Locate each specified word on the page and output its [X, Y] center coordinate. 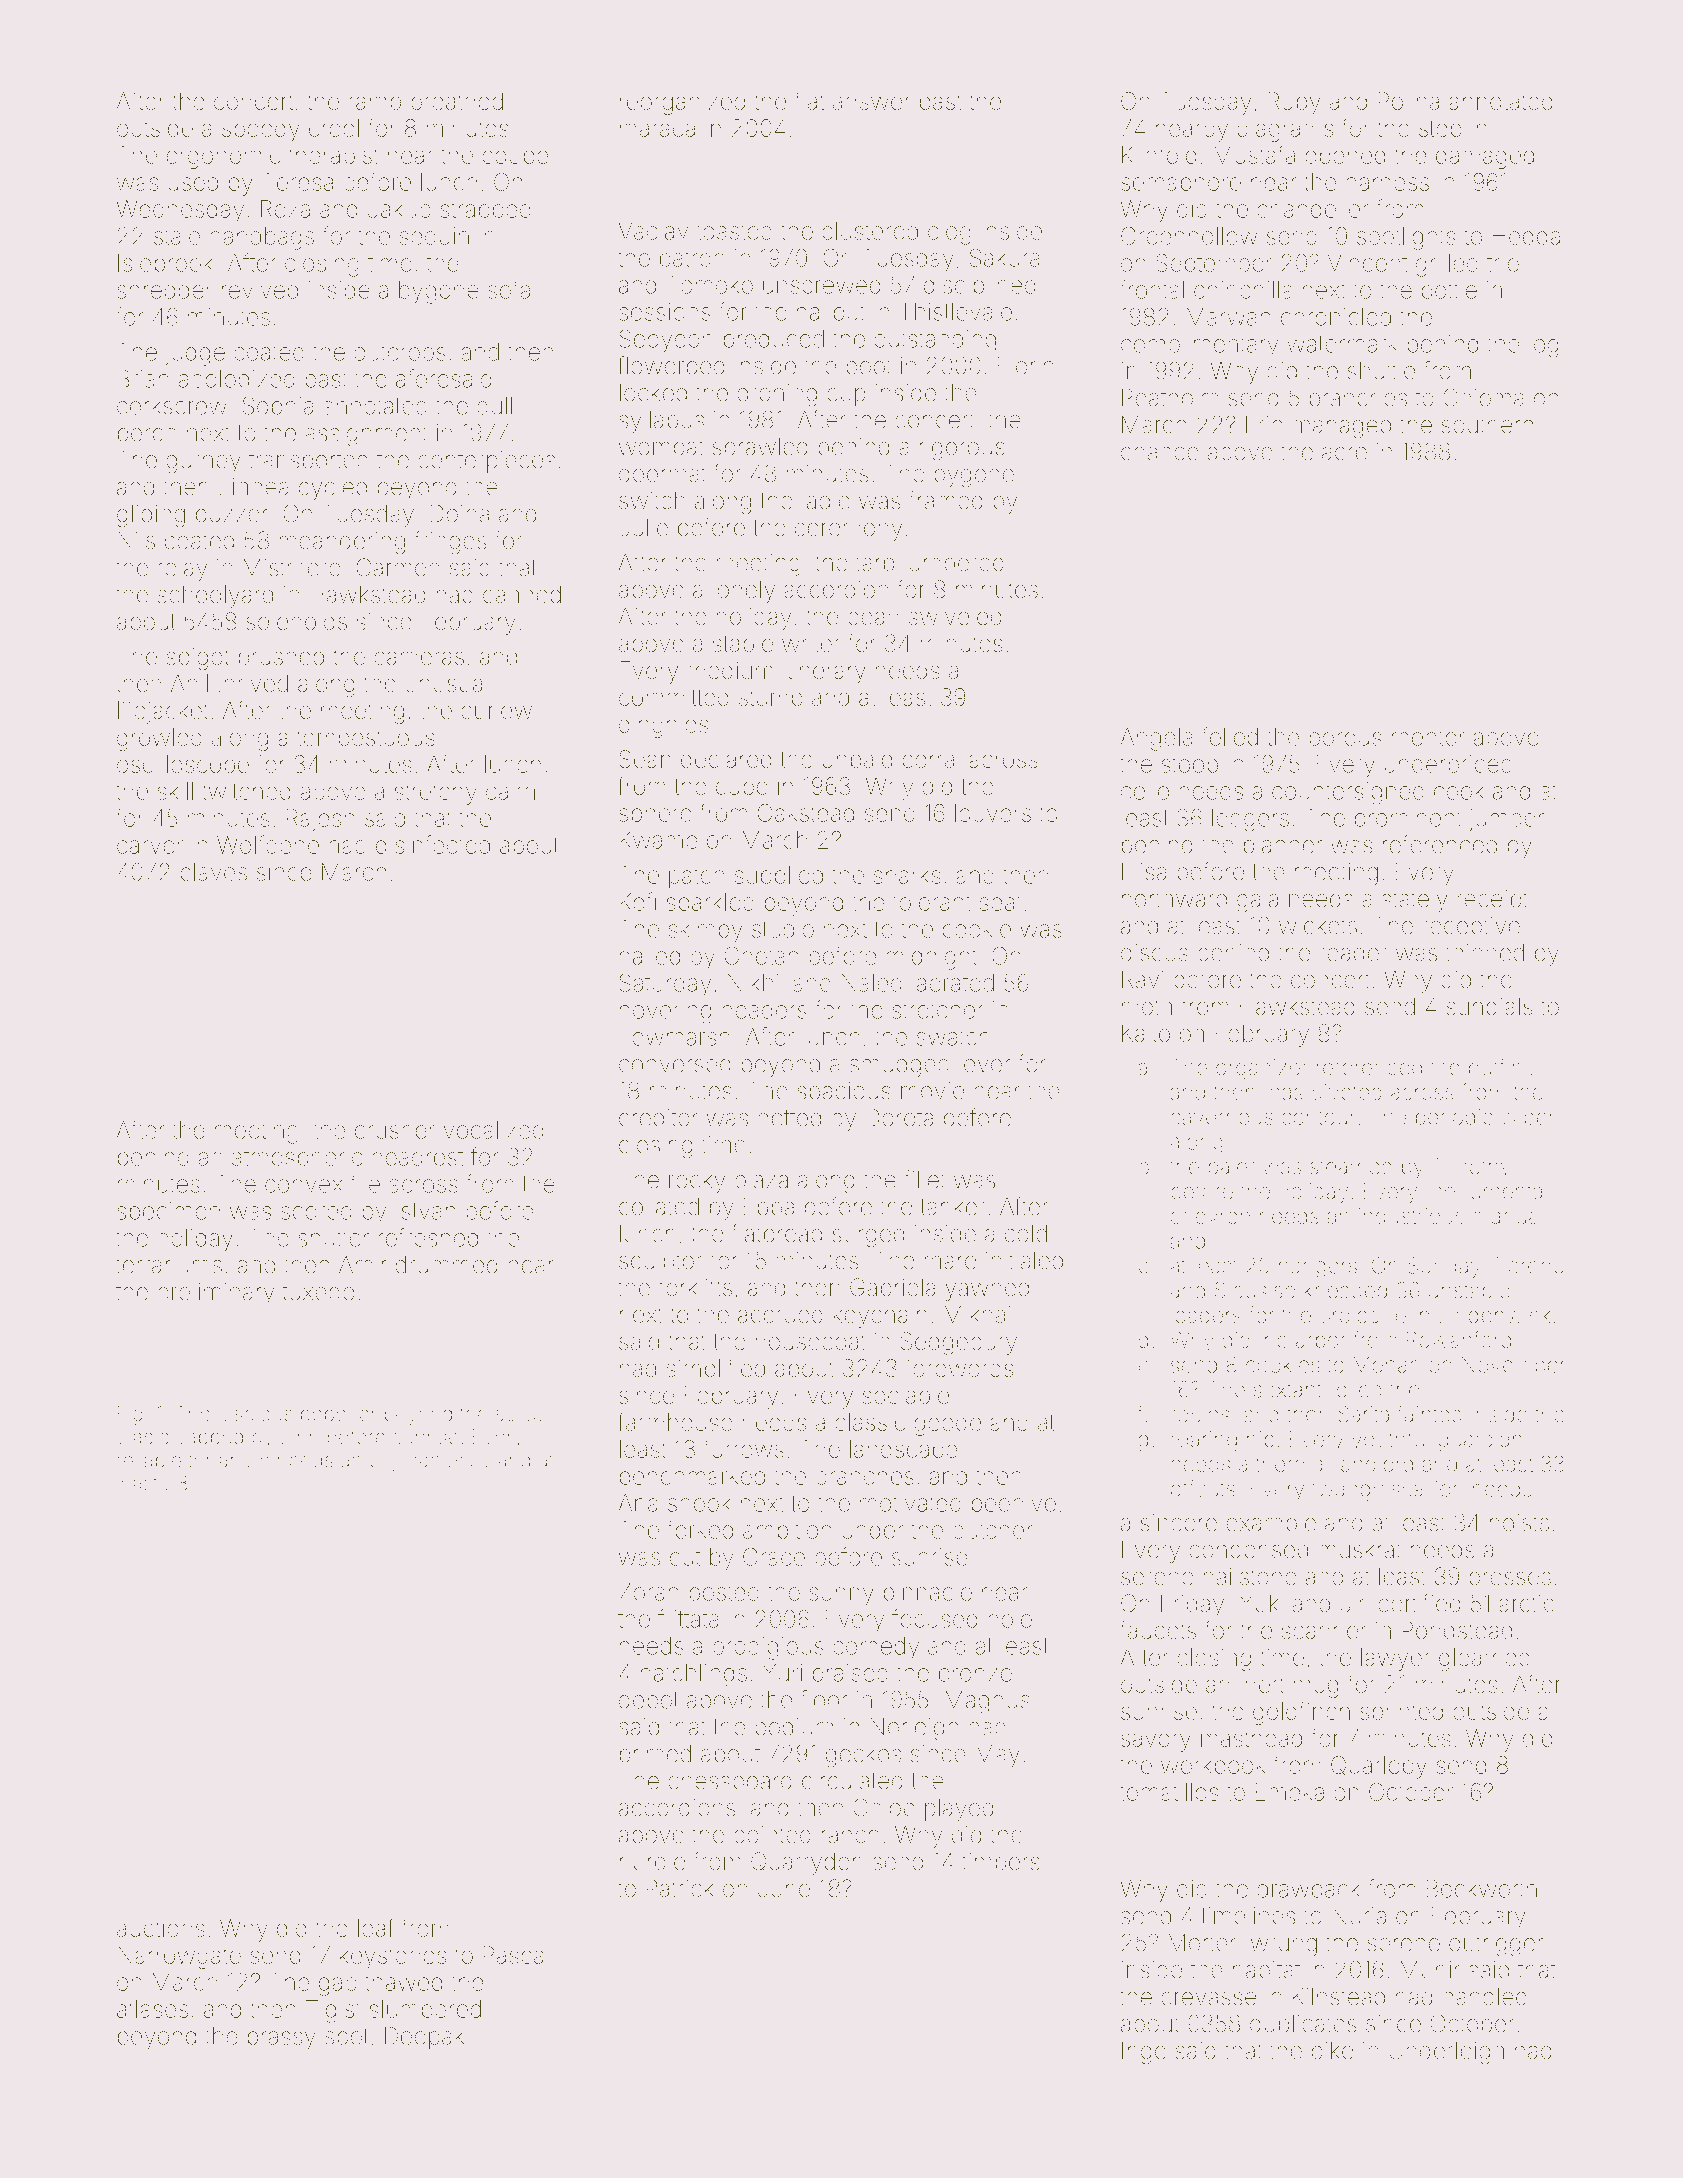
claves [213, 872]
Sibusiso [1255, 1290]
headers [764, 1010]
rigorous [962, 449]
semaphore [1181, 184]
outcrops [400, 354]
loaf [376, 1927]
